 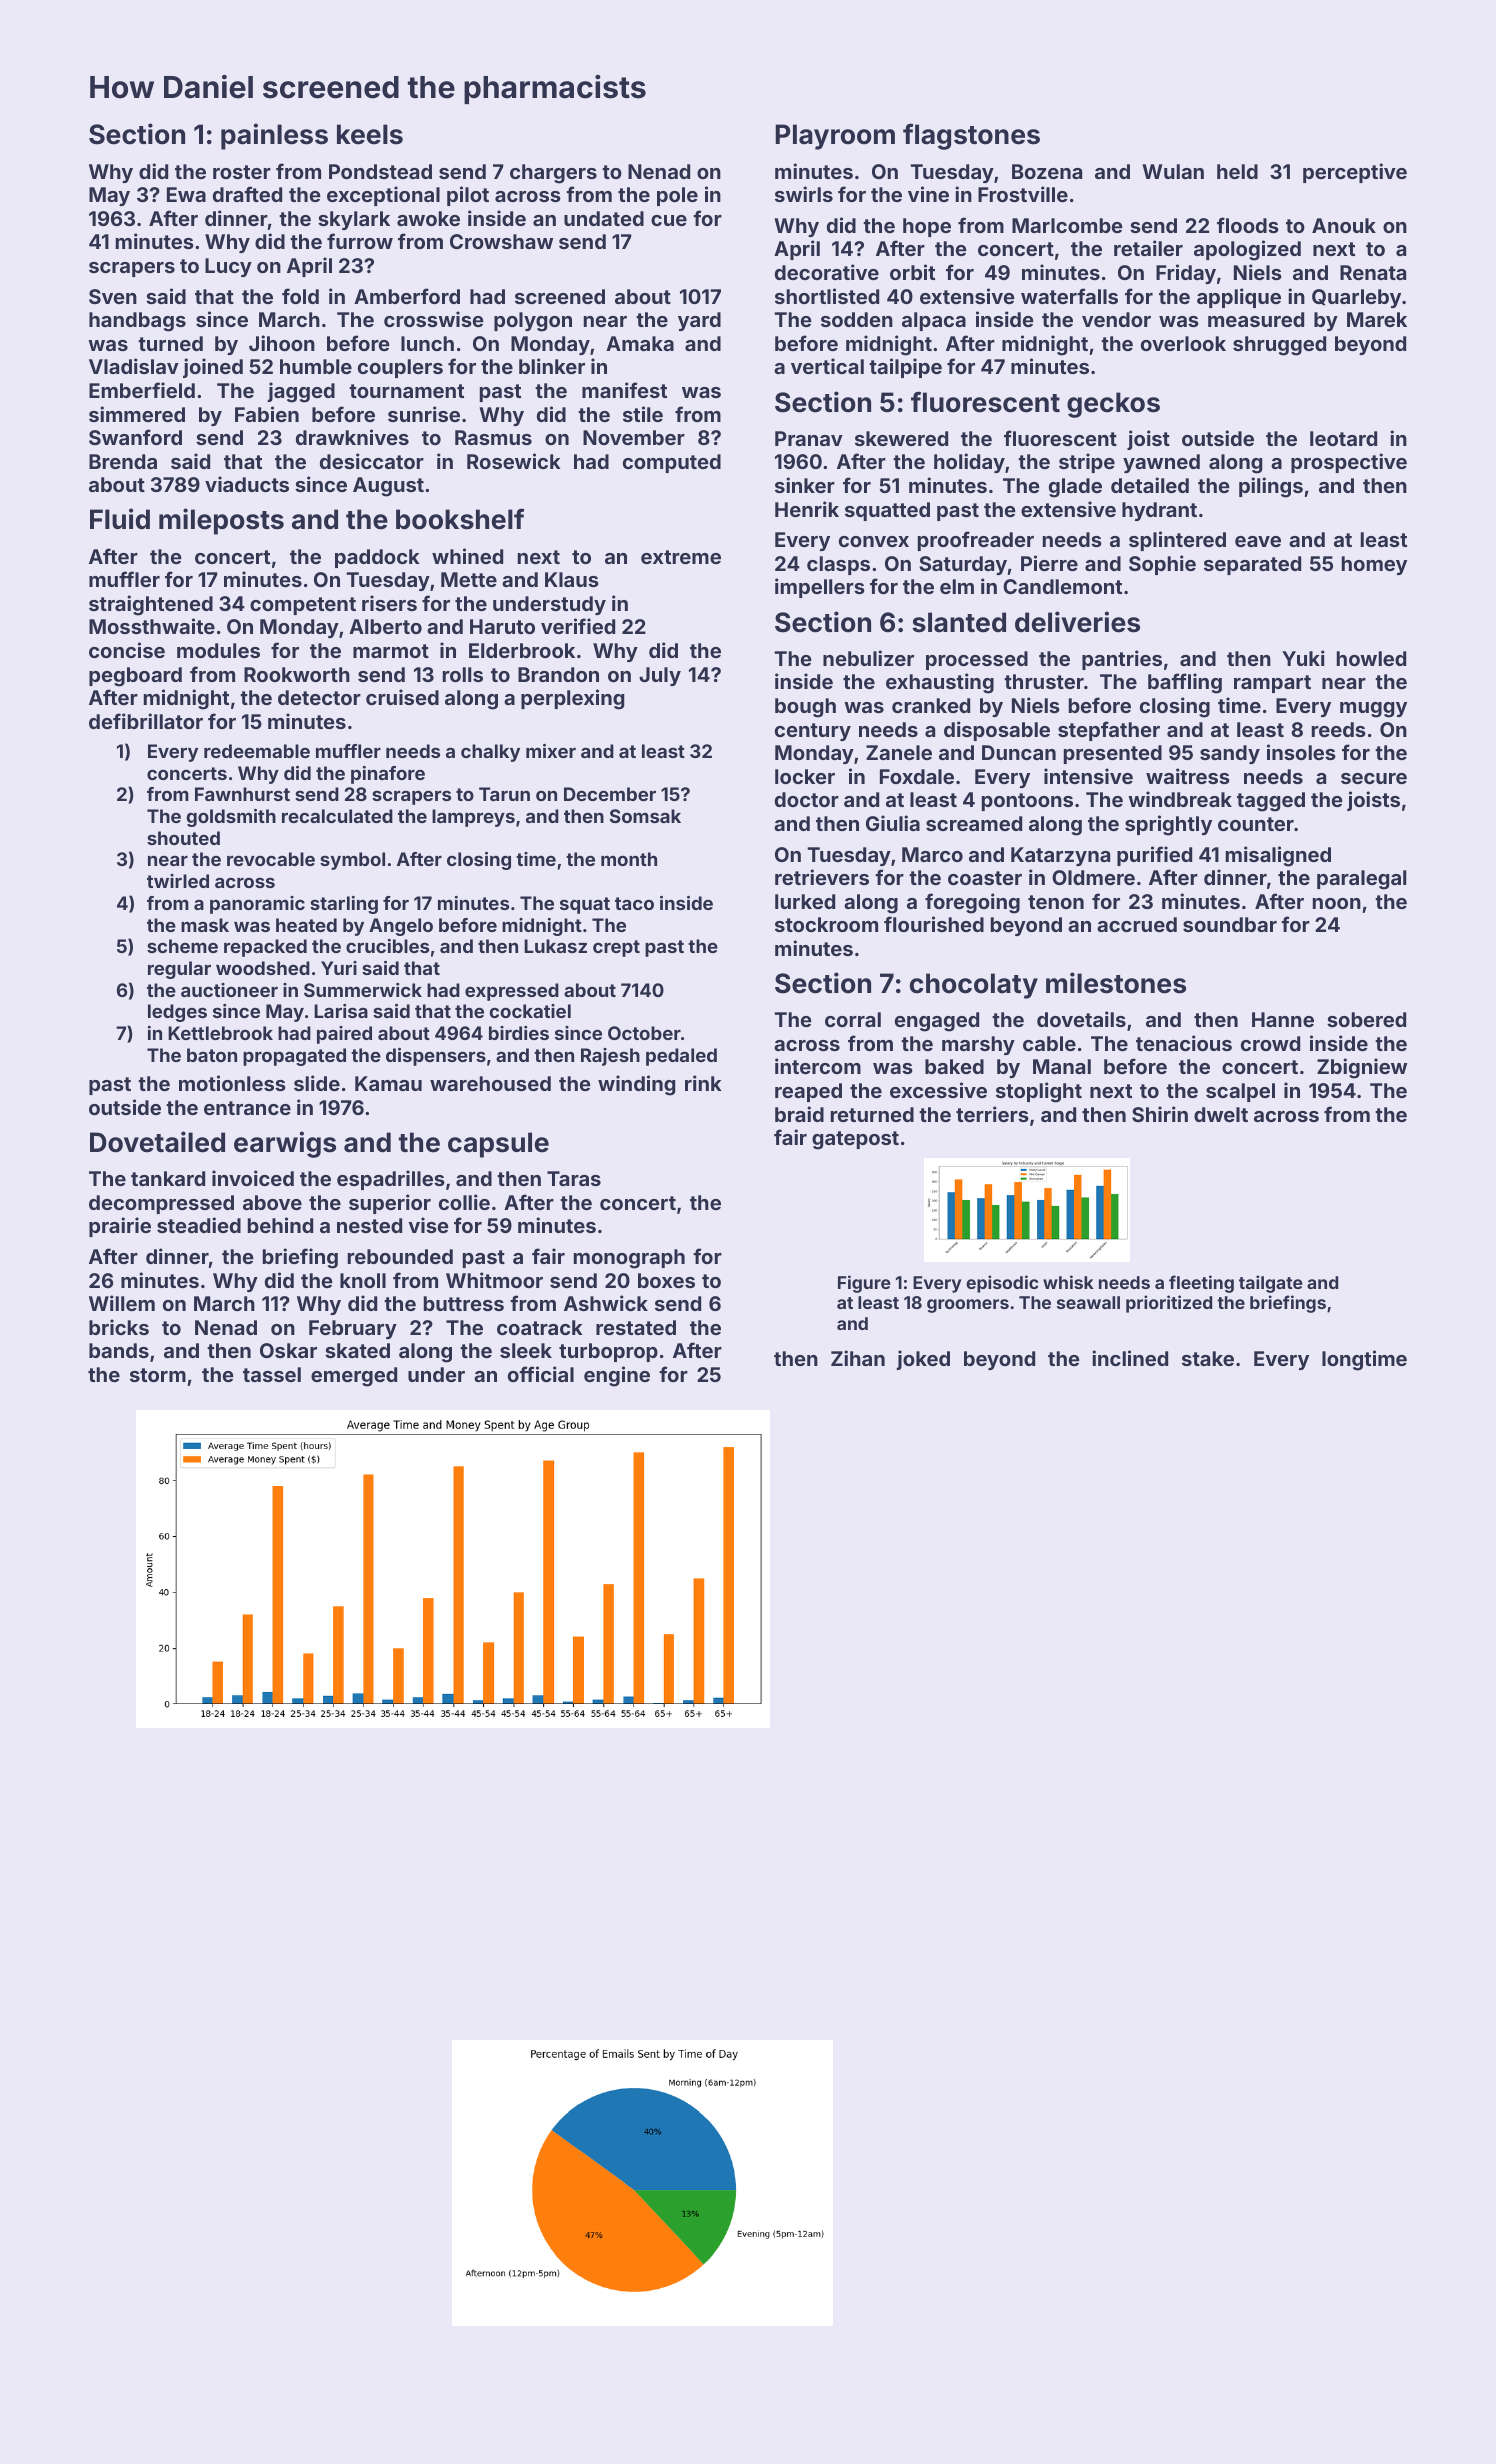 I want to click on Marlcombe, so click(x=1067, y=225).
